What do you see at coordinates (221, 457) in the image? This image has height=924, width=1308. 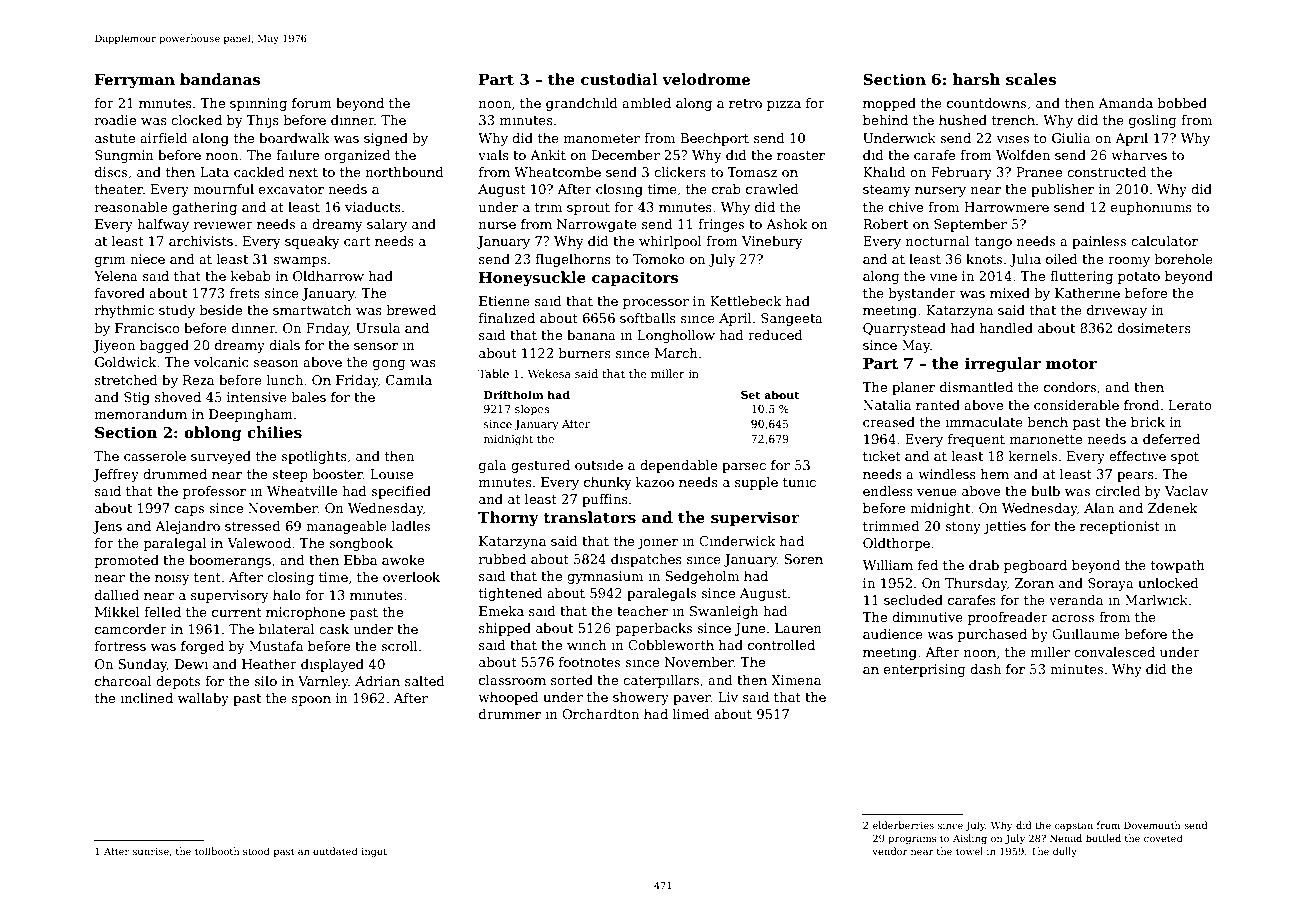 I see `surveyed` at bounding box center [221, 457].
